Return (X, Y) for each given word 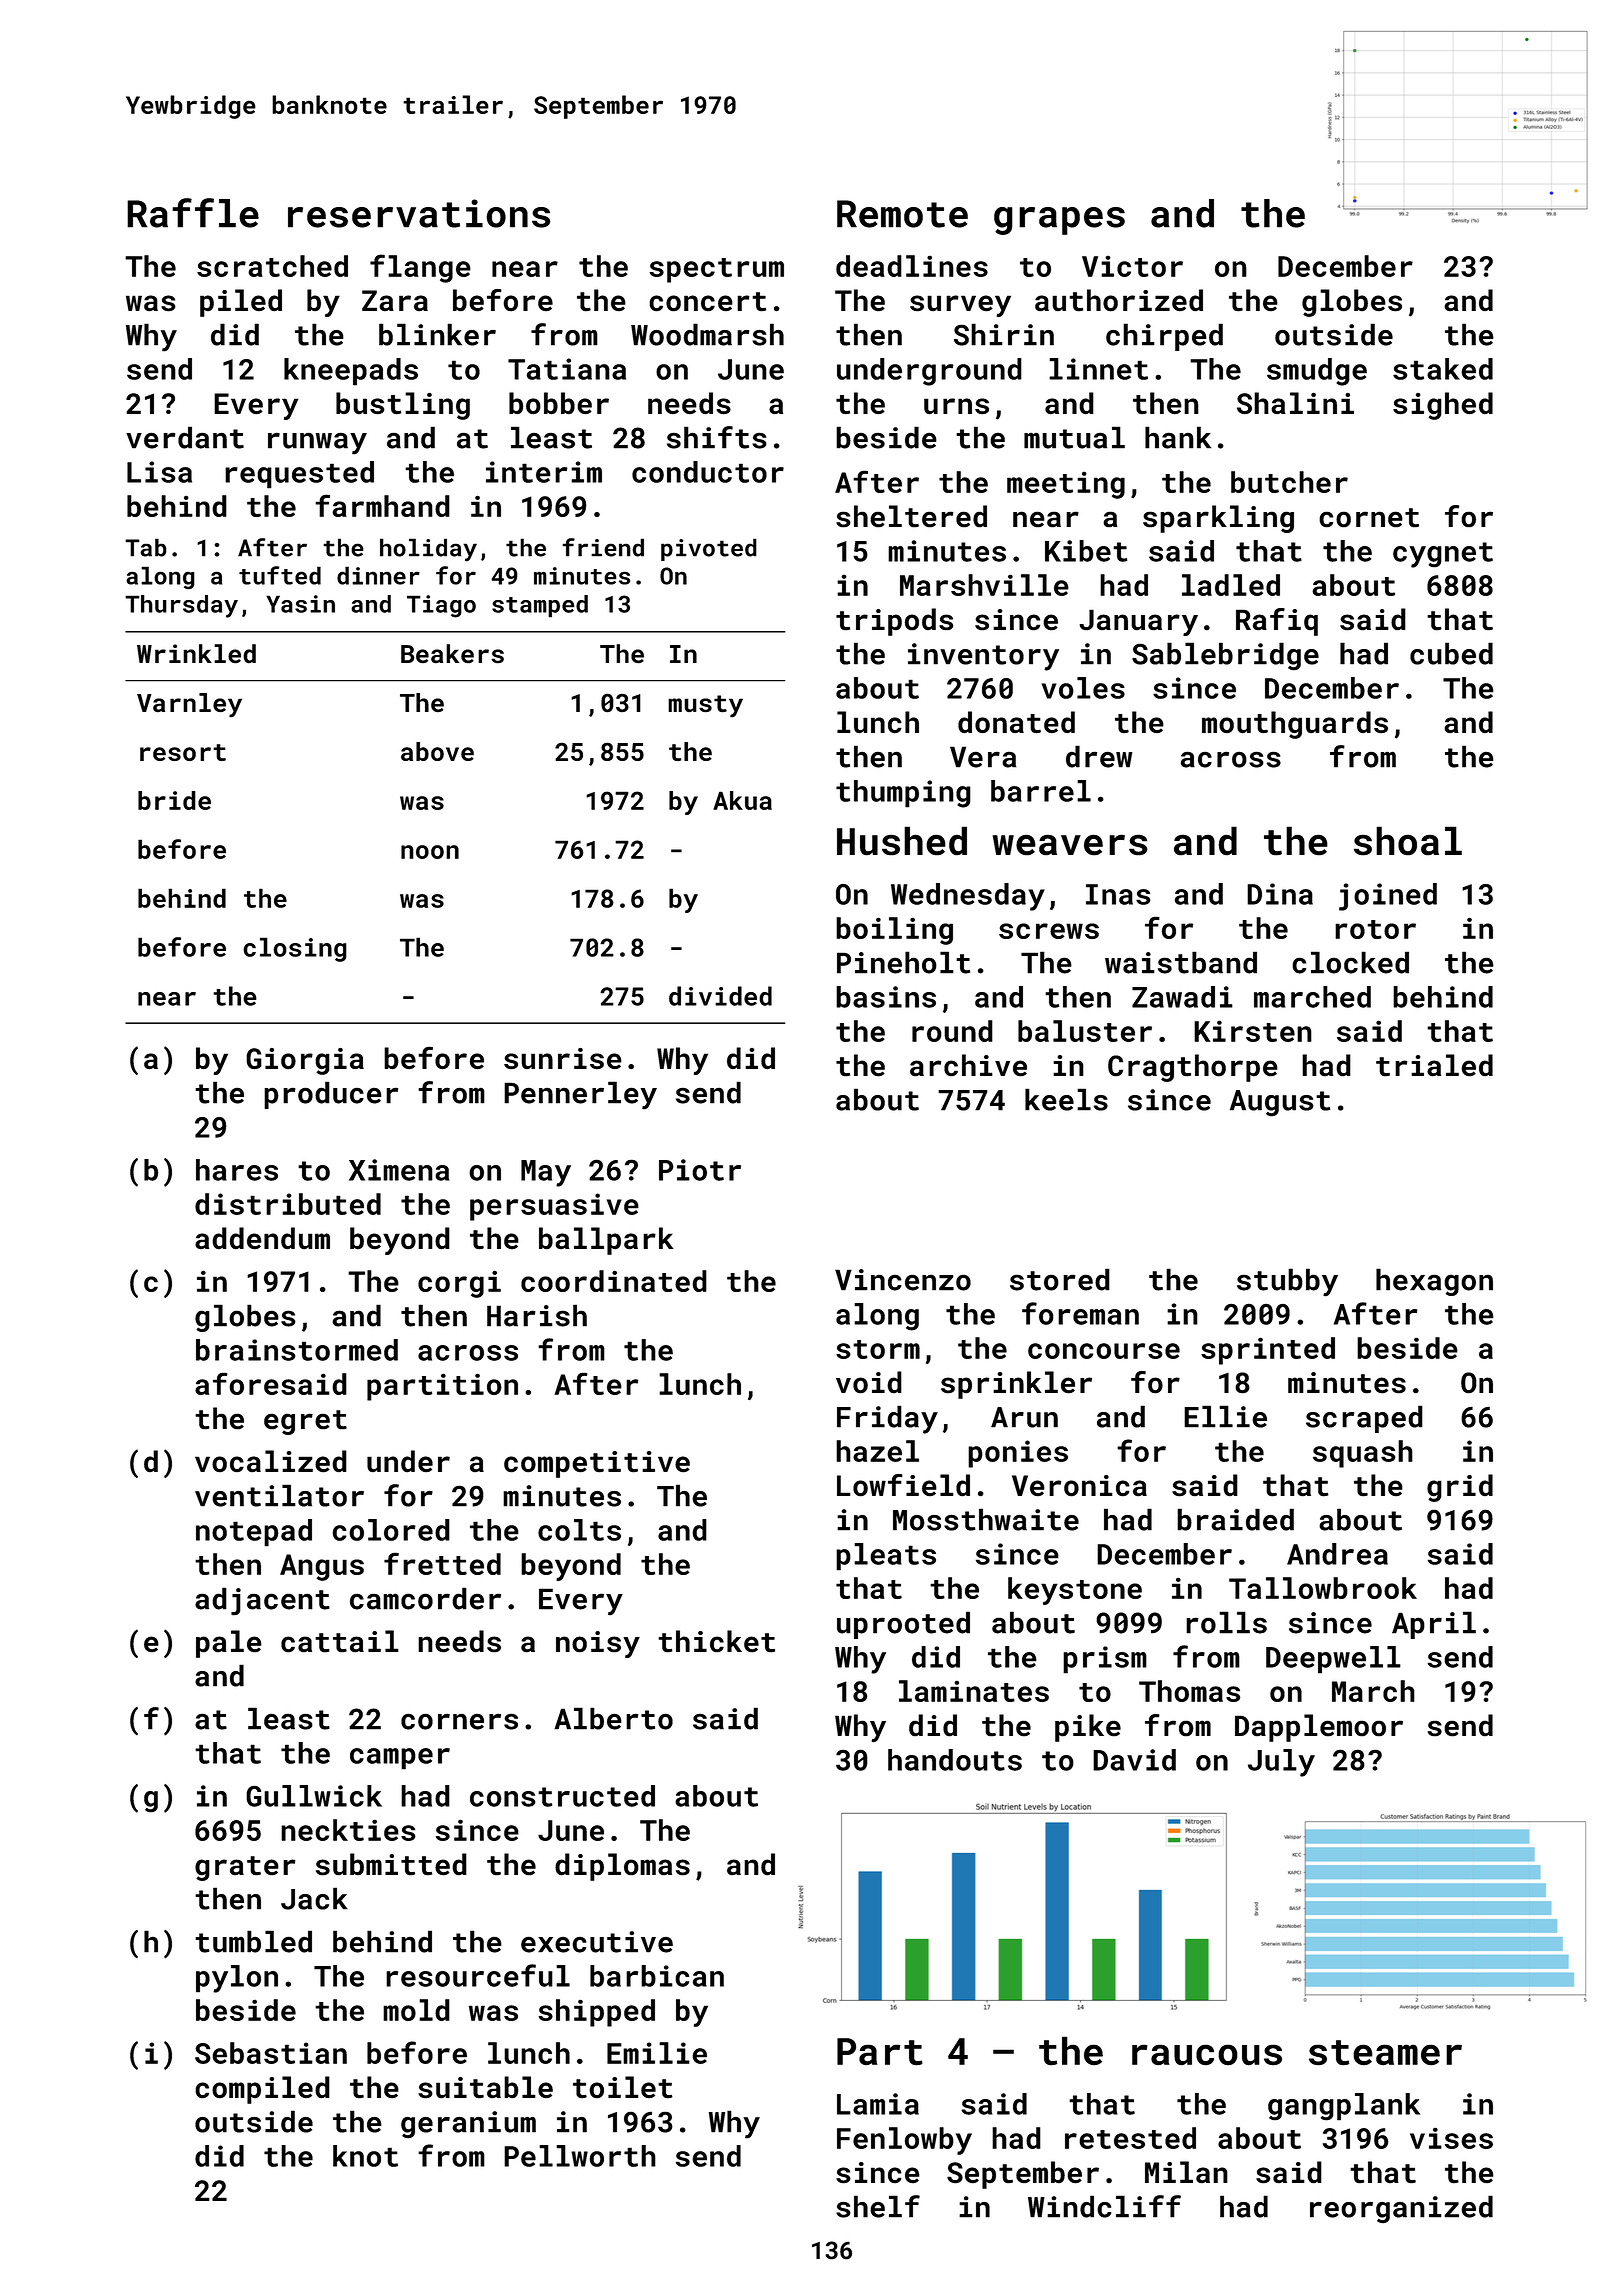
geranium (468, 2125)
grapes (1059, 221)
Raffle (193, 213)
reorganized (1401, 2209)
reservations (419, 213)
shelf (878, 2206)
